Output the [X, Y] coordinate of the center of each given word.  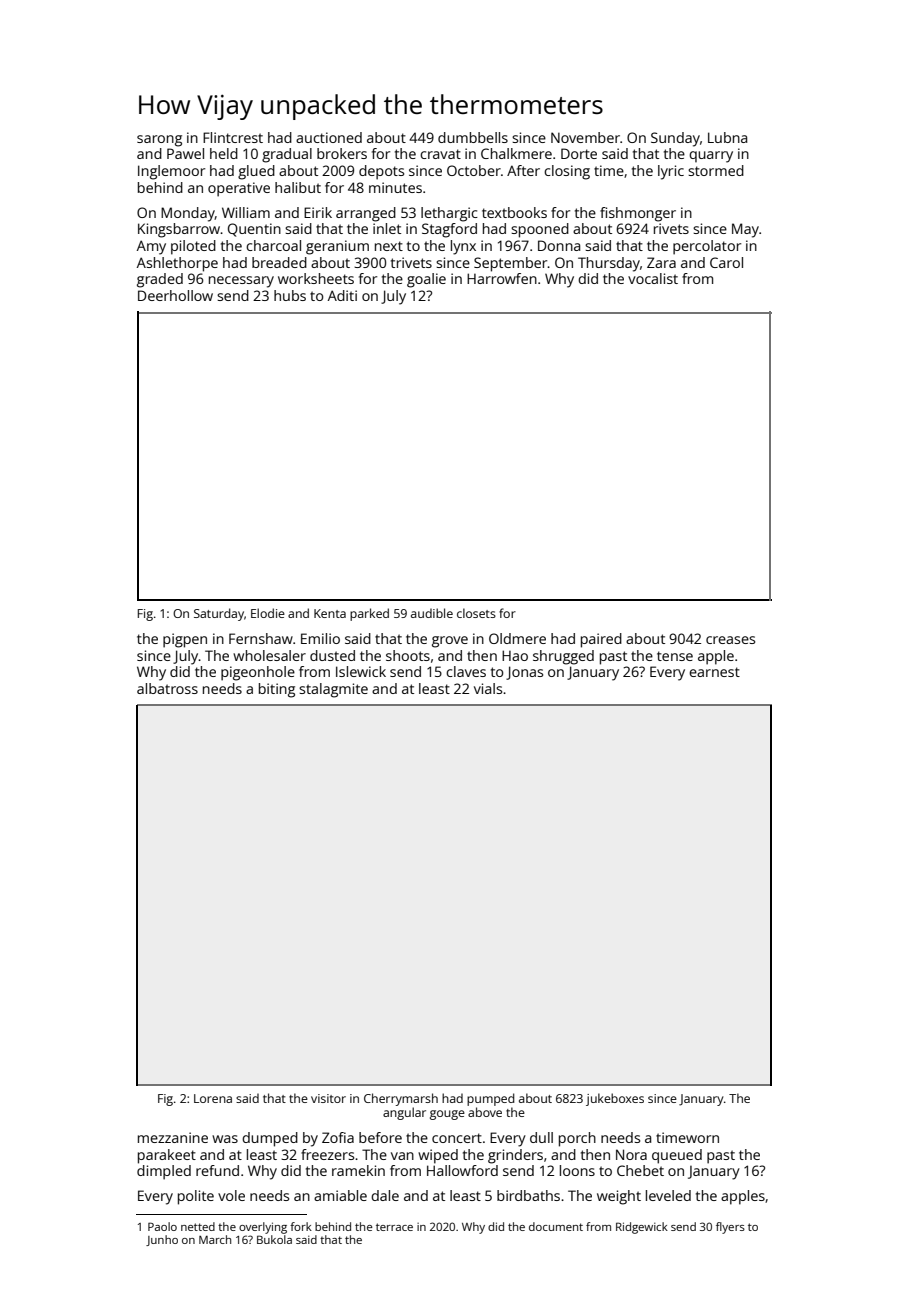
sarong [159, 141]
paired [601, 640]
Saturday [219, 614]
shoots [408, 655]
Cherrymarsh [401, 1099]
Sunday [675, 139]
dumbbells [473, 137]
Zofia [338, 1137]
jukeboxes [615, 1099]
